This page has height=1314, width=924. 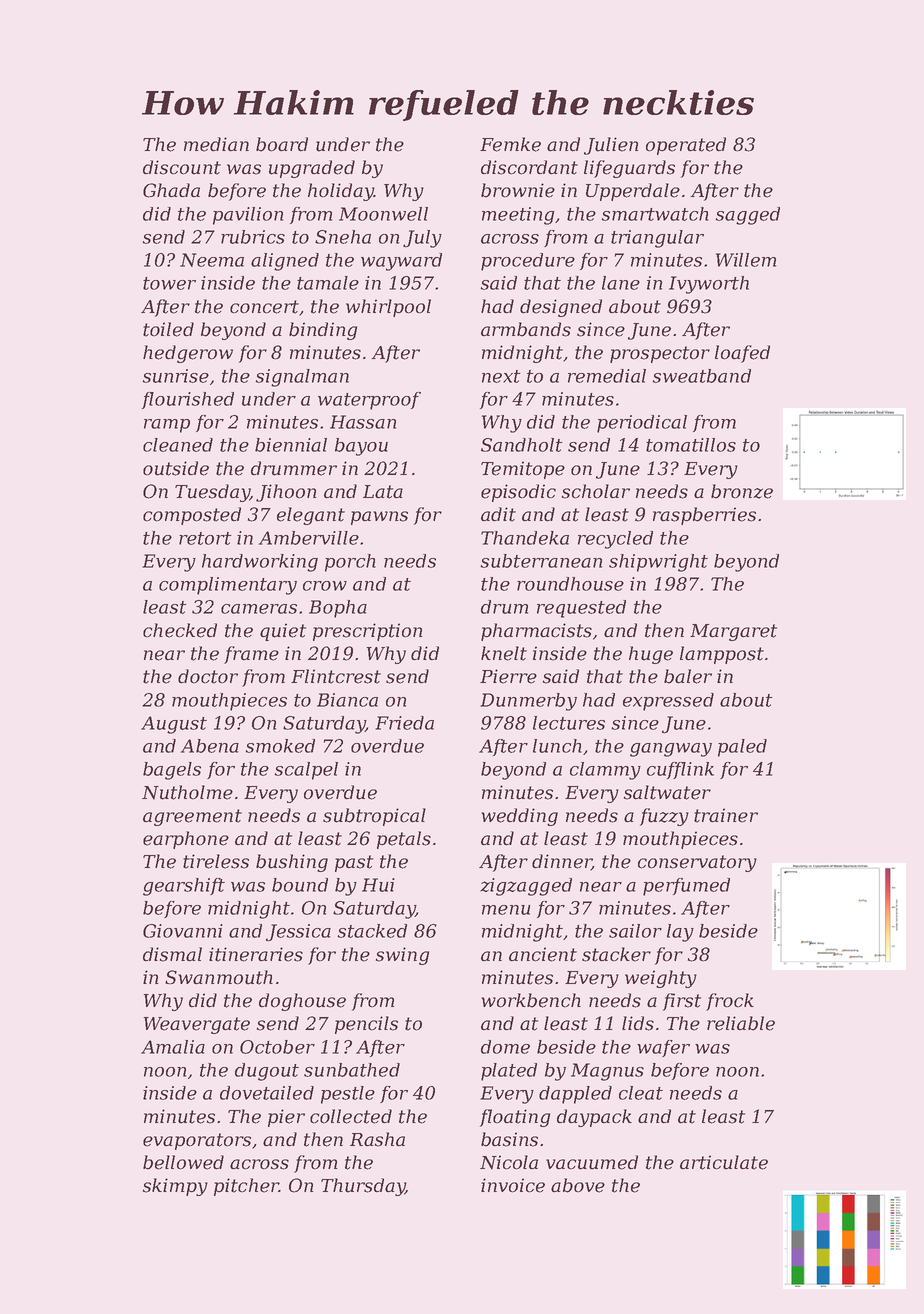 What do you see at coordinates (171, 190) in the page?
I see `Ghada` at bounding box center [171, 190].
